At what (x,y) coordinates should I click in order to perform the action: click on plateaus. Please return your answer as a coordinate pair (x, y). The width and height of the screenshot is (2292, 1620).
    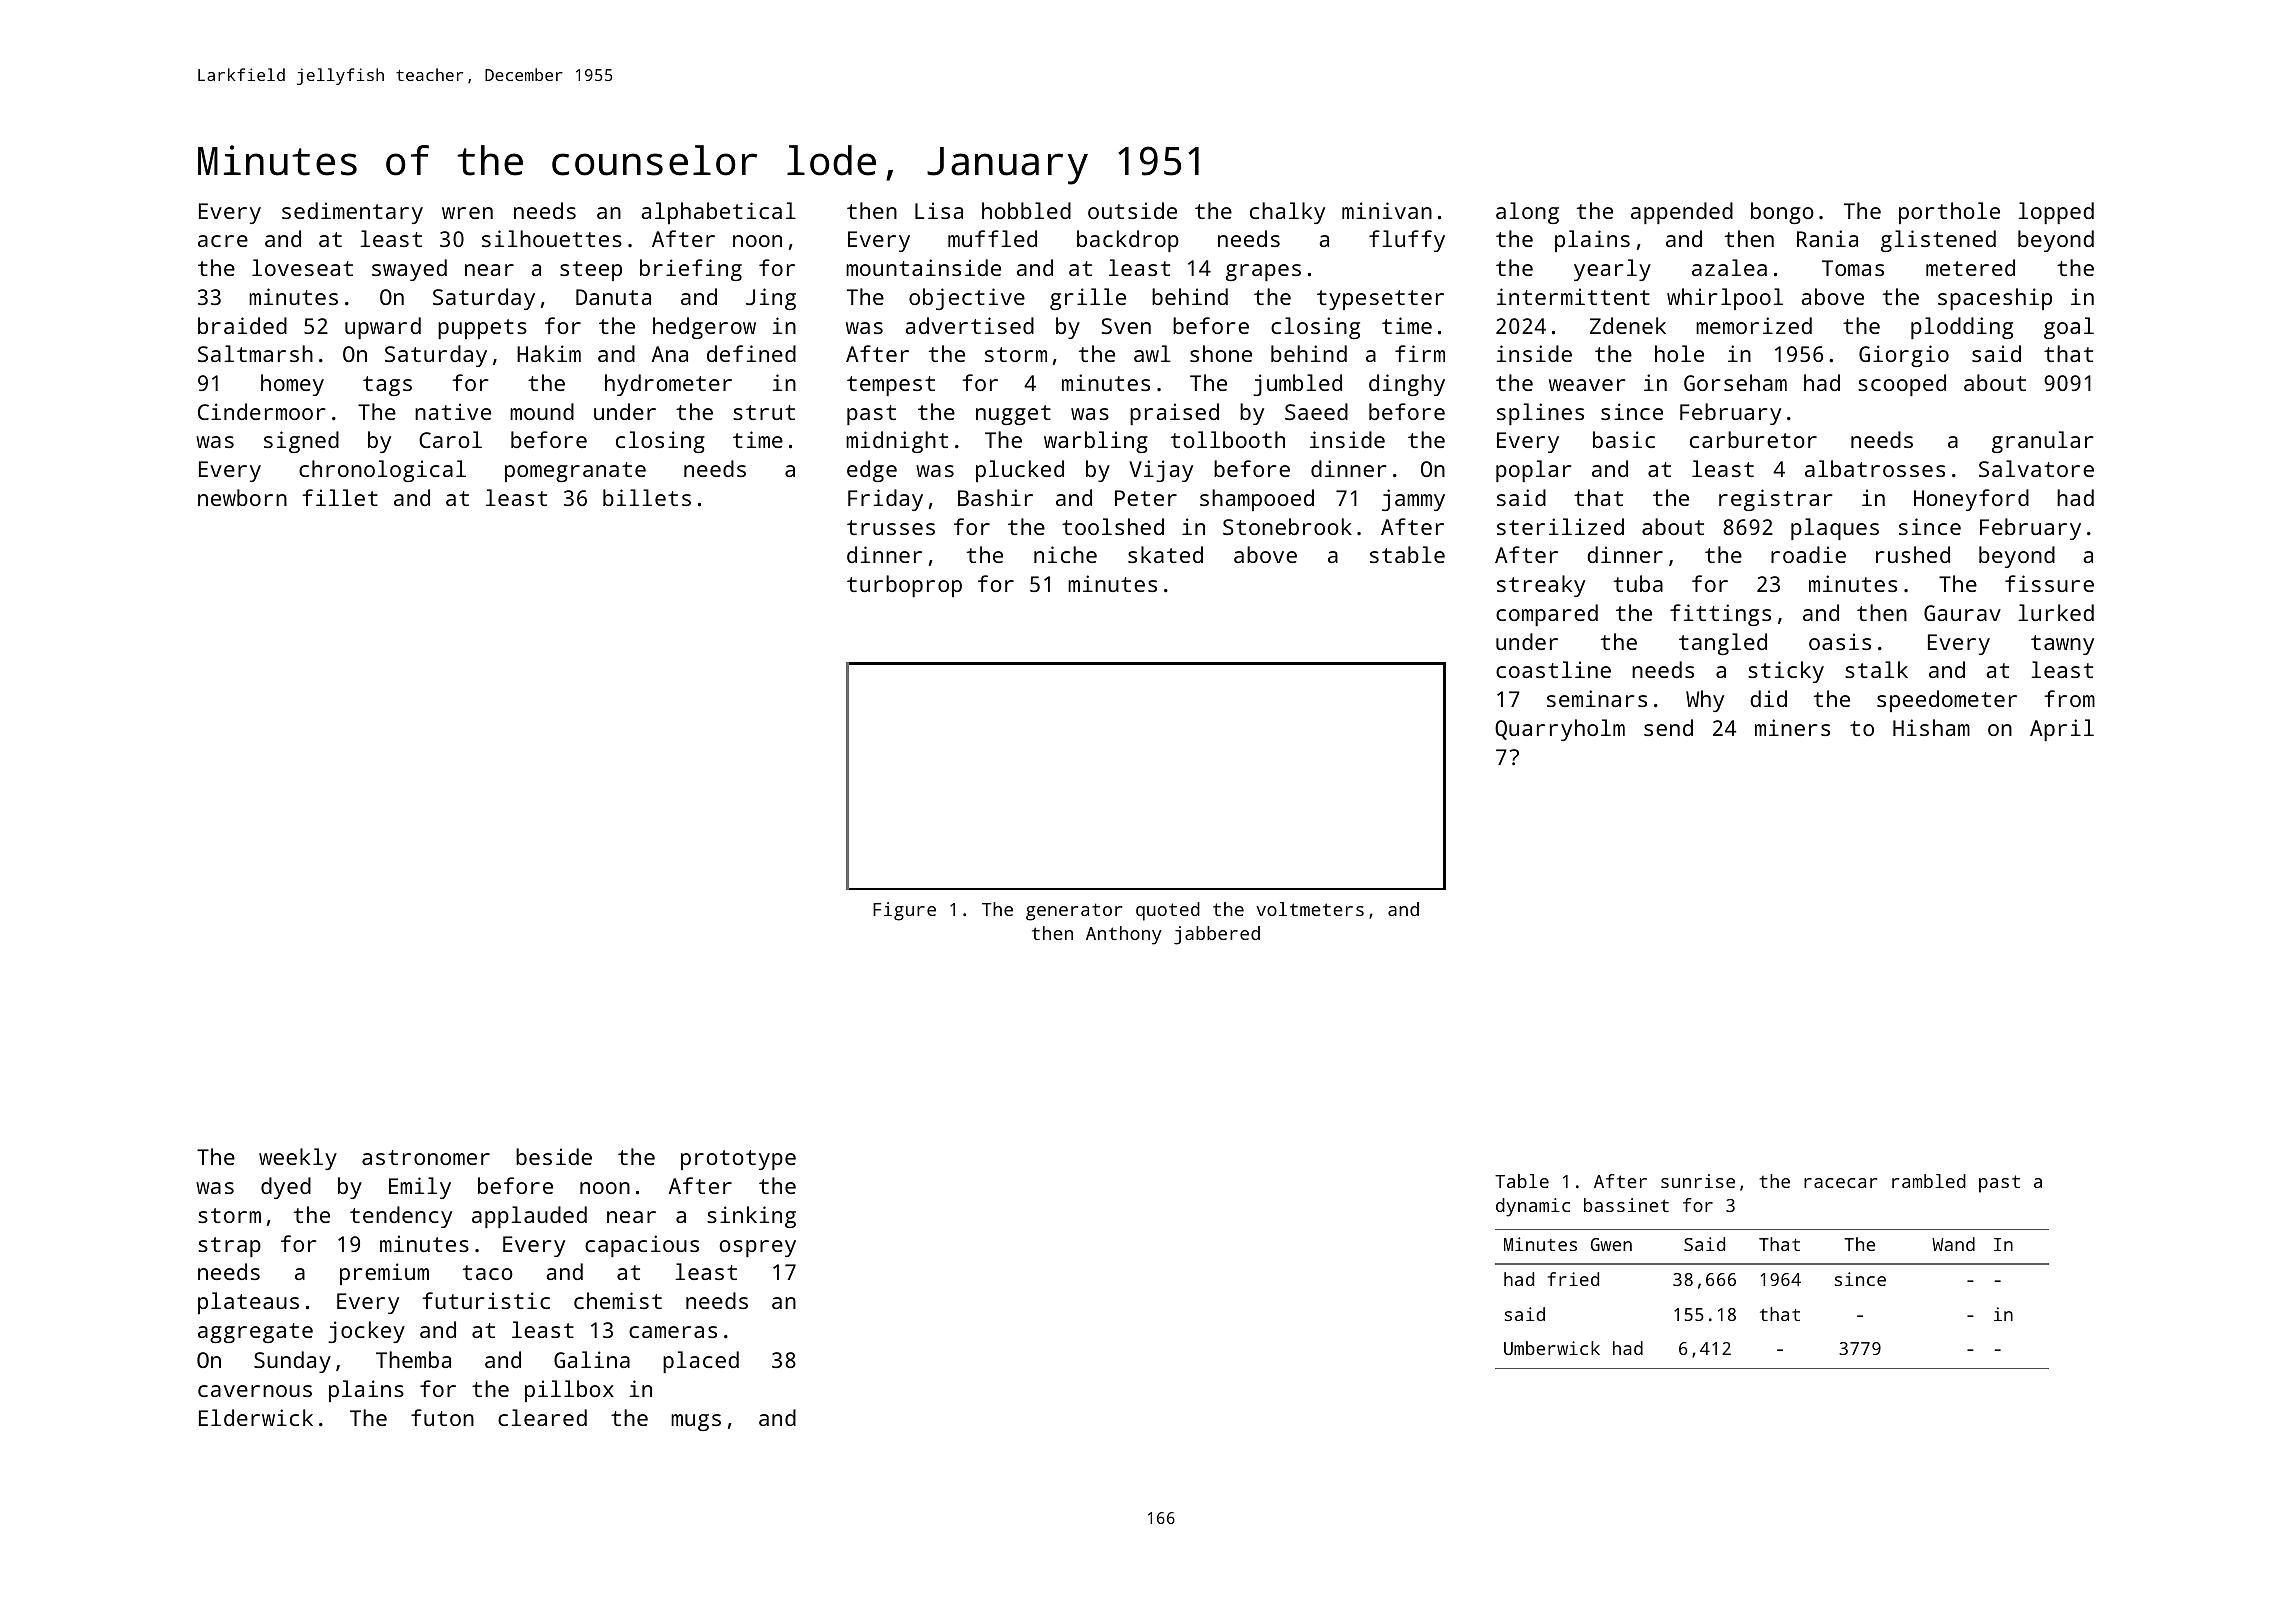
    Looking at the image, I should click on (248, 1303).
